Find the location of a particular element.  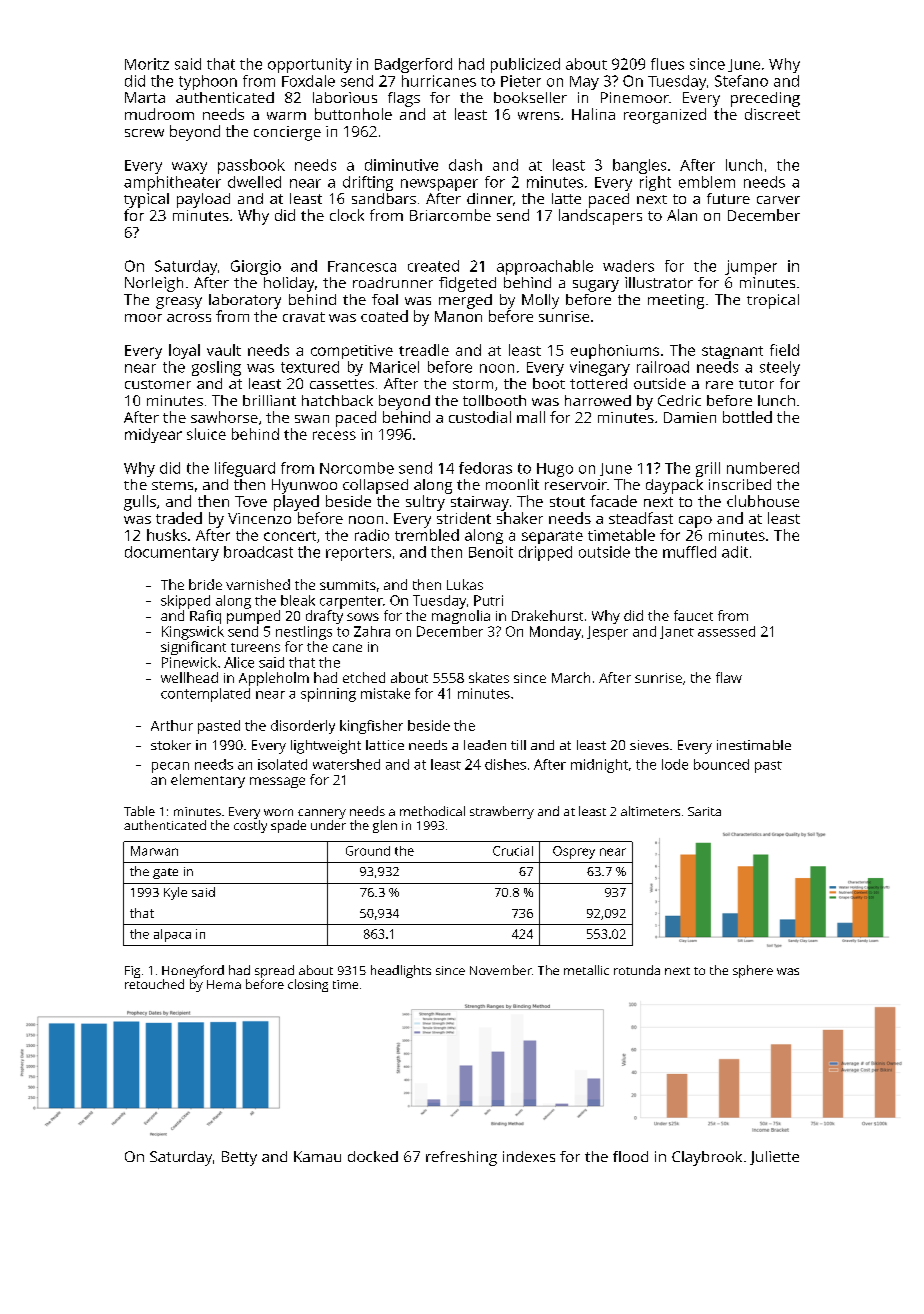

refreshing is located at coordinates (461, 1158).
